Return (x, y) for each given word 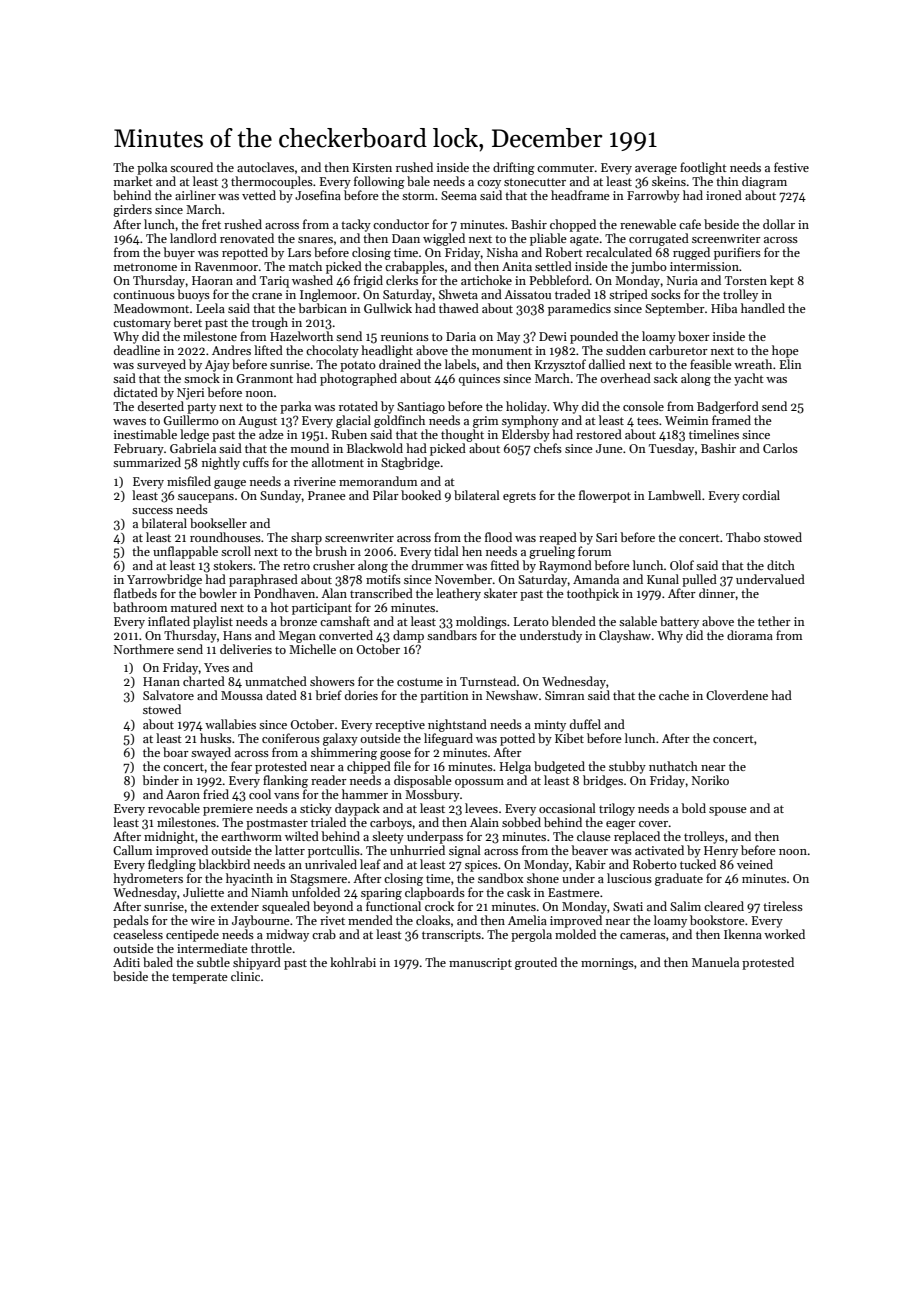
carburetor (678, 350)
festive (791, 167)
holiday (526, 407)
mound (310, 448)
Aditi (126, 962)
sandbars (452, 635)
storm (418, 196)
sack (666, 378)
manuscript (480, 964)
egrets (519, 497)
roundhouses (225, 537)
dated (281, 695)
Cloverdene (737, 695)
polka (152, 168)
